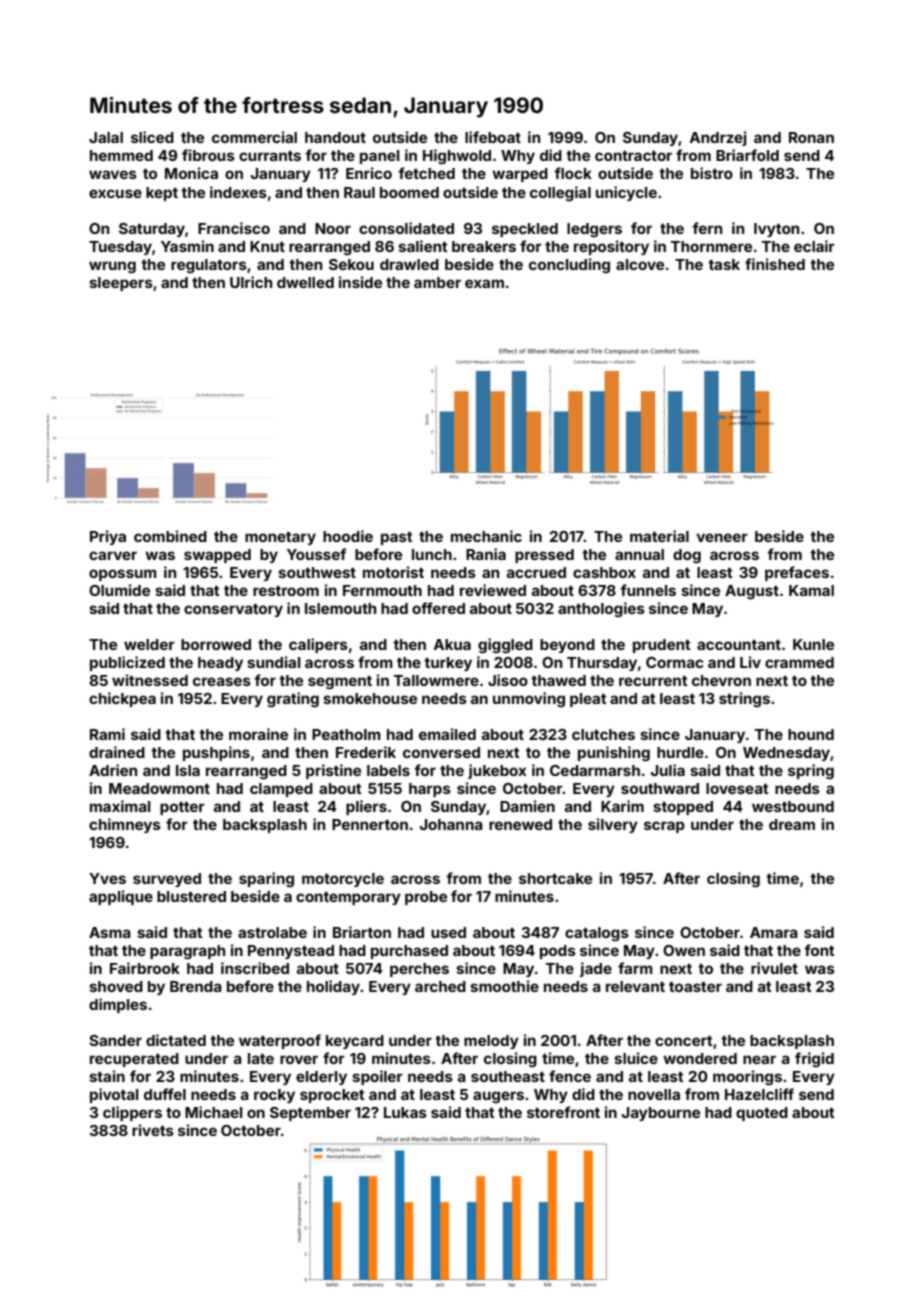  I want to click on shortcake, so click(555, 878).
